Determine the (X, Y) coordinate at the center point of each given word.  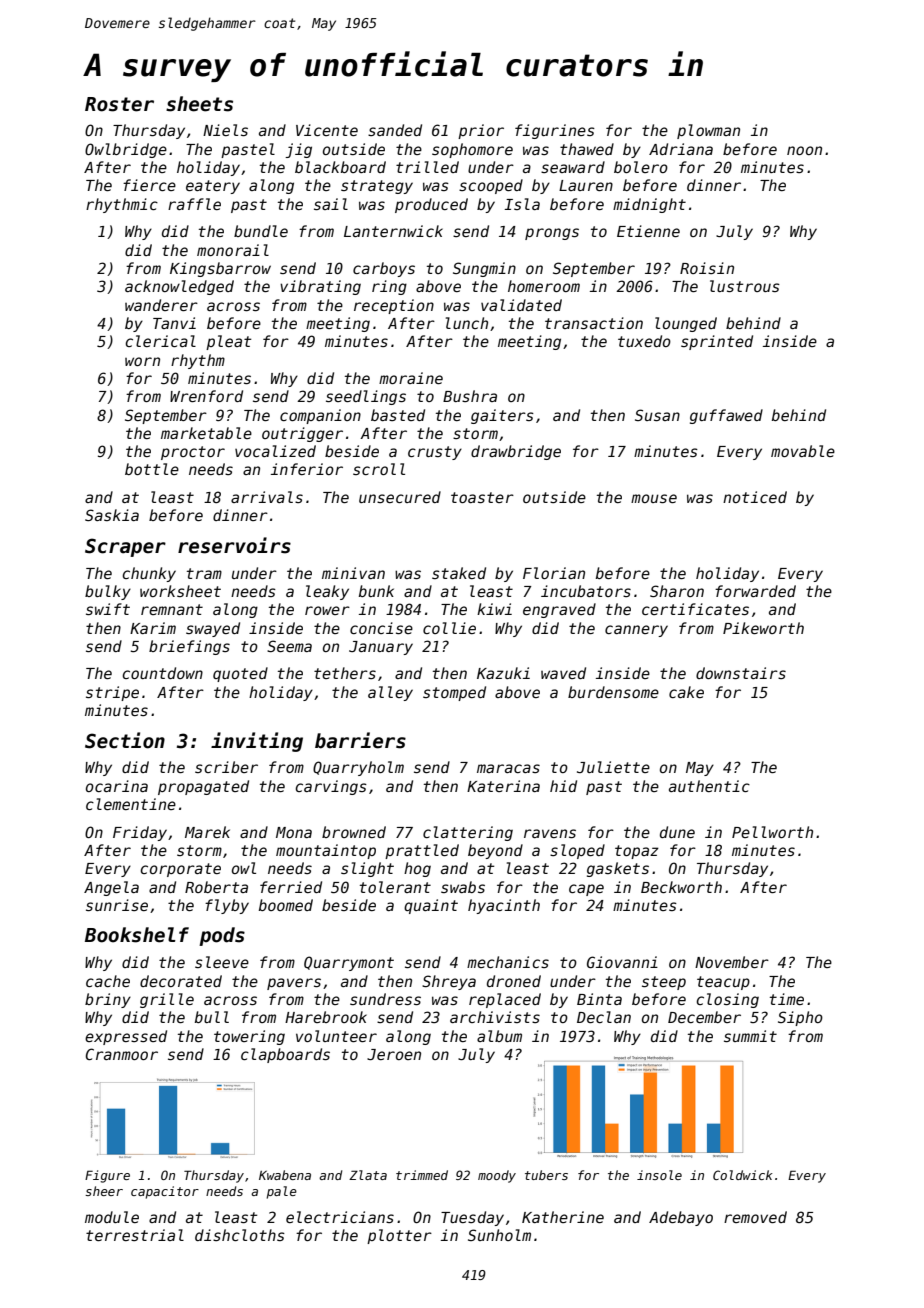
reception (394, 306)
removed (755, 1217)
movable (803, 451)
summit (750, 1036)
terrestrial (135, 1235)
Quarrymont (349, 963)
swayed (213, 629)
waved (563, 673)
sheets (199, 104)
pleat (228, 342)
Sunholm (499, 1235)
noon (804, 150)
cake (686, 692)
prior (481, 131)
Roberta (216, 887)
